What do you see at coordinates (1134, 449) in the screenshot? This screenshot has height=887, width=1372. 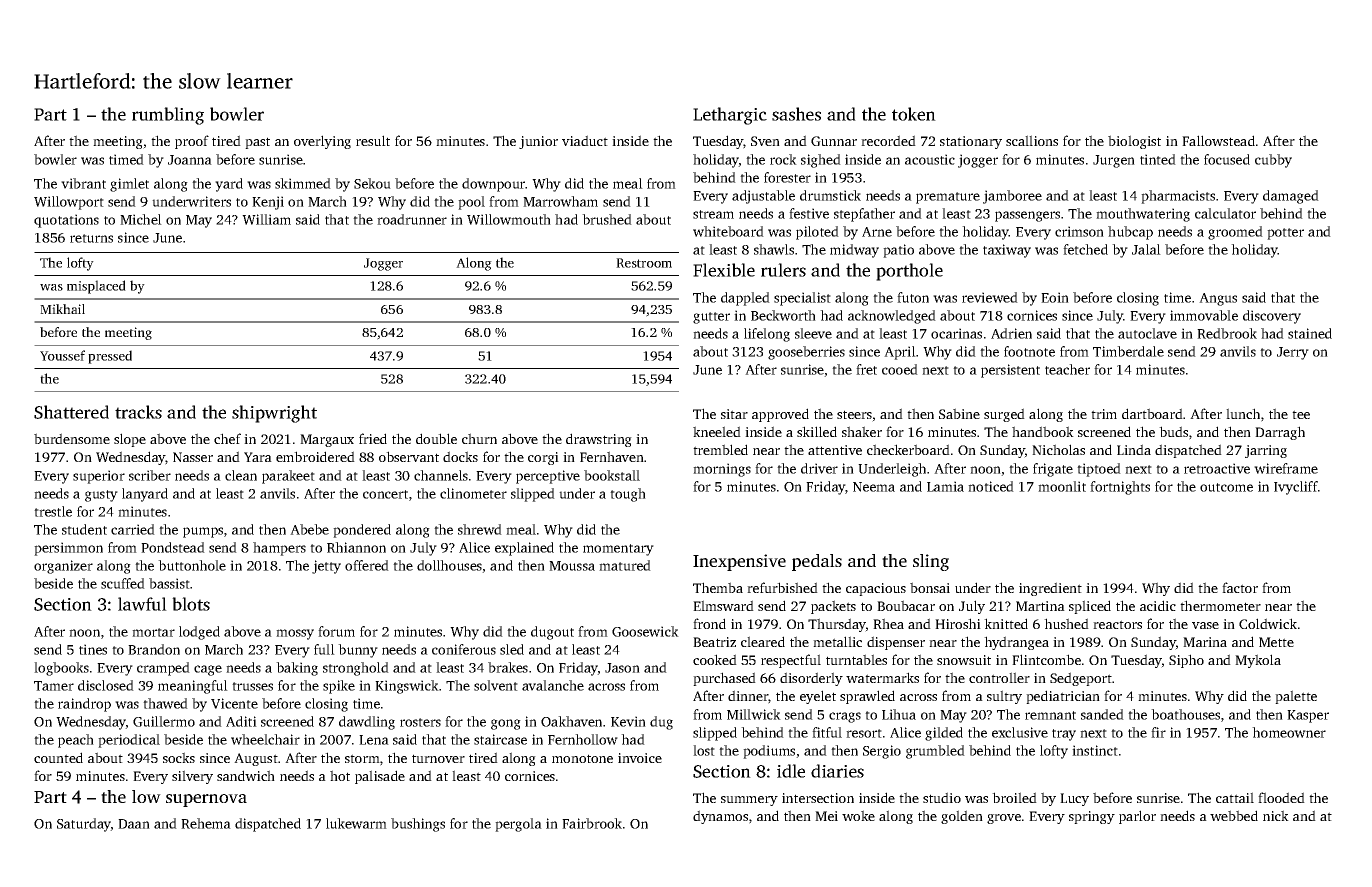 I see `Linda` at bounding box center [1134, 449].
